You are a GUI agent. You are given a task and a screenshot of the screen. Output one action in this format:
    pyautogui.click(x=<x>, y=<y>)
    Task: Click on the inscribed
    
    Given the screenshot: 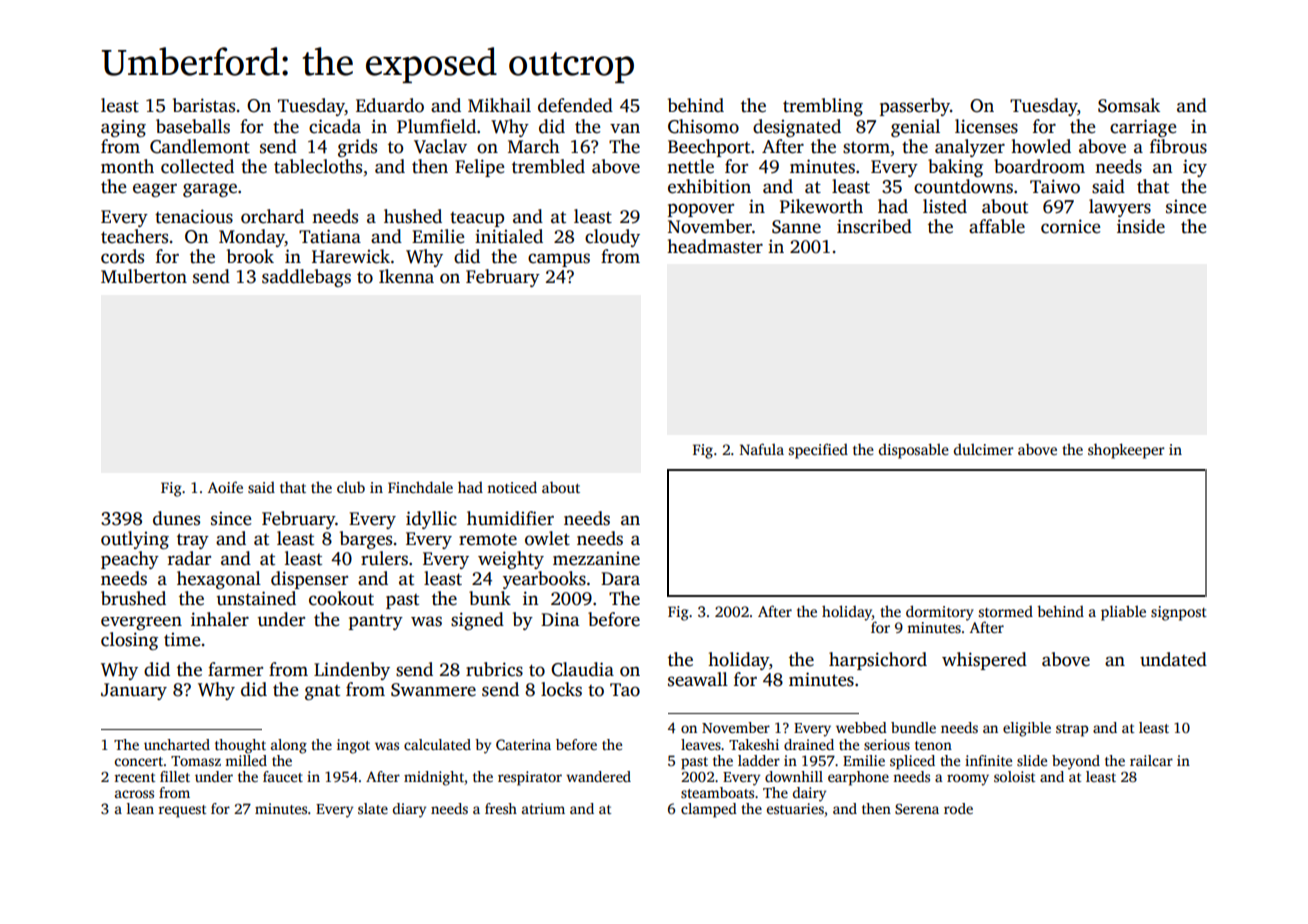 What is the action you would take?
    pyautogui.click(x=874, y=226)
